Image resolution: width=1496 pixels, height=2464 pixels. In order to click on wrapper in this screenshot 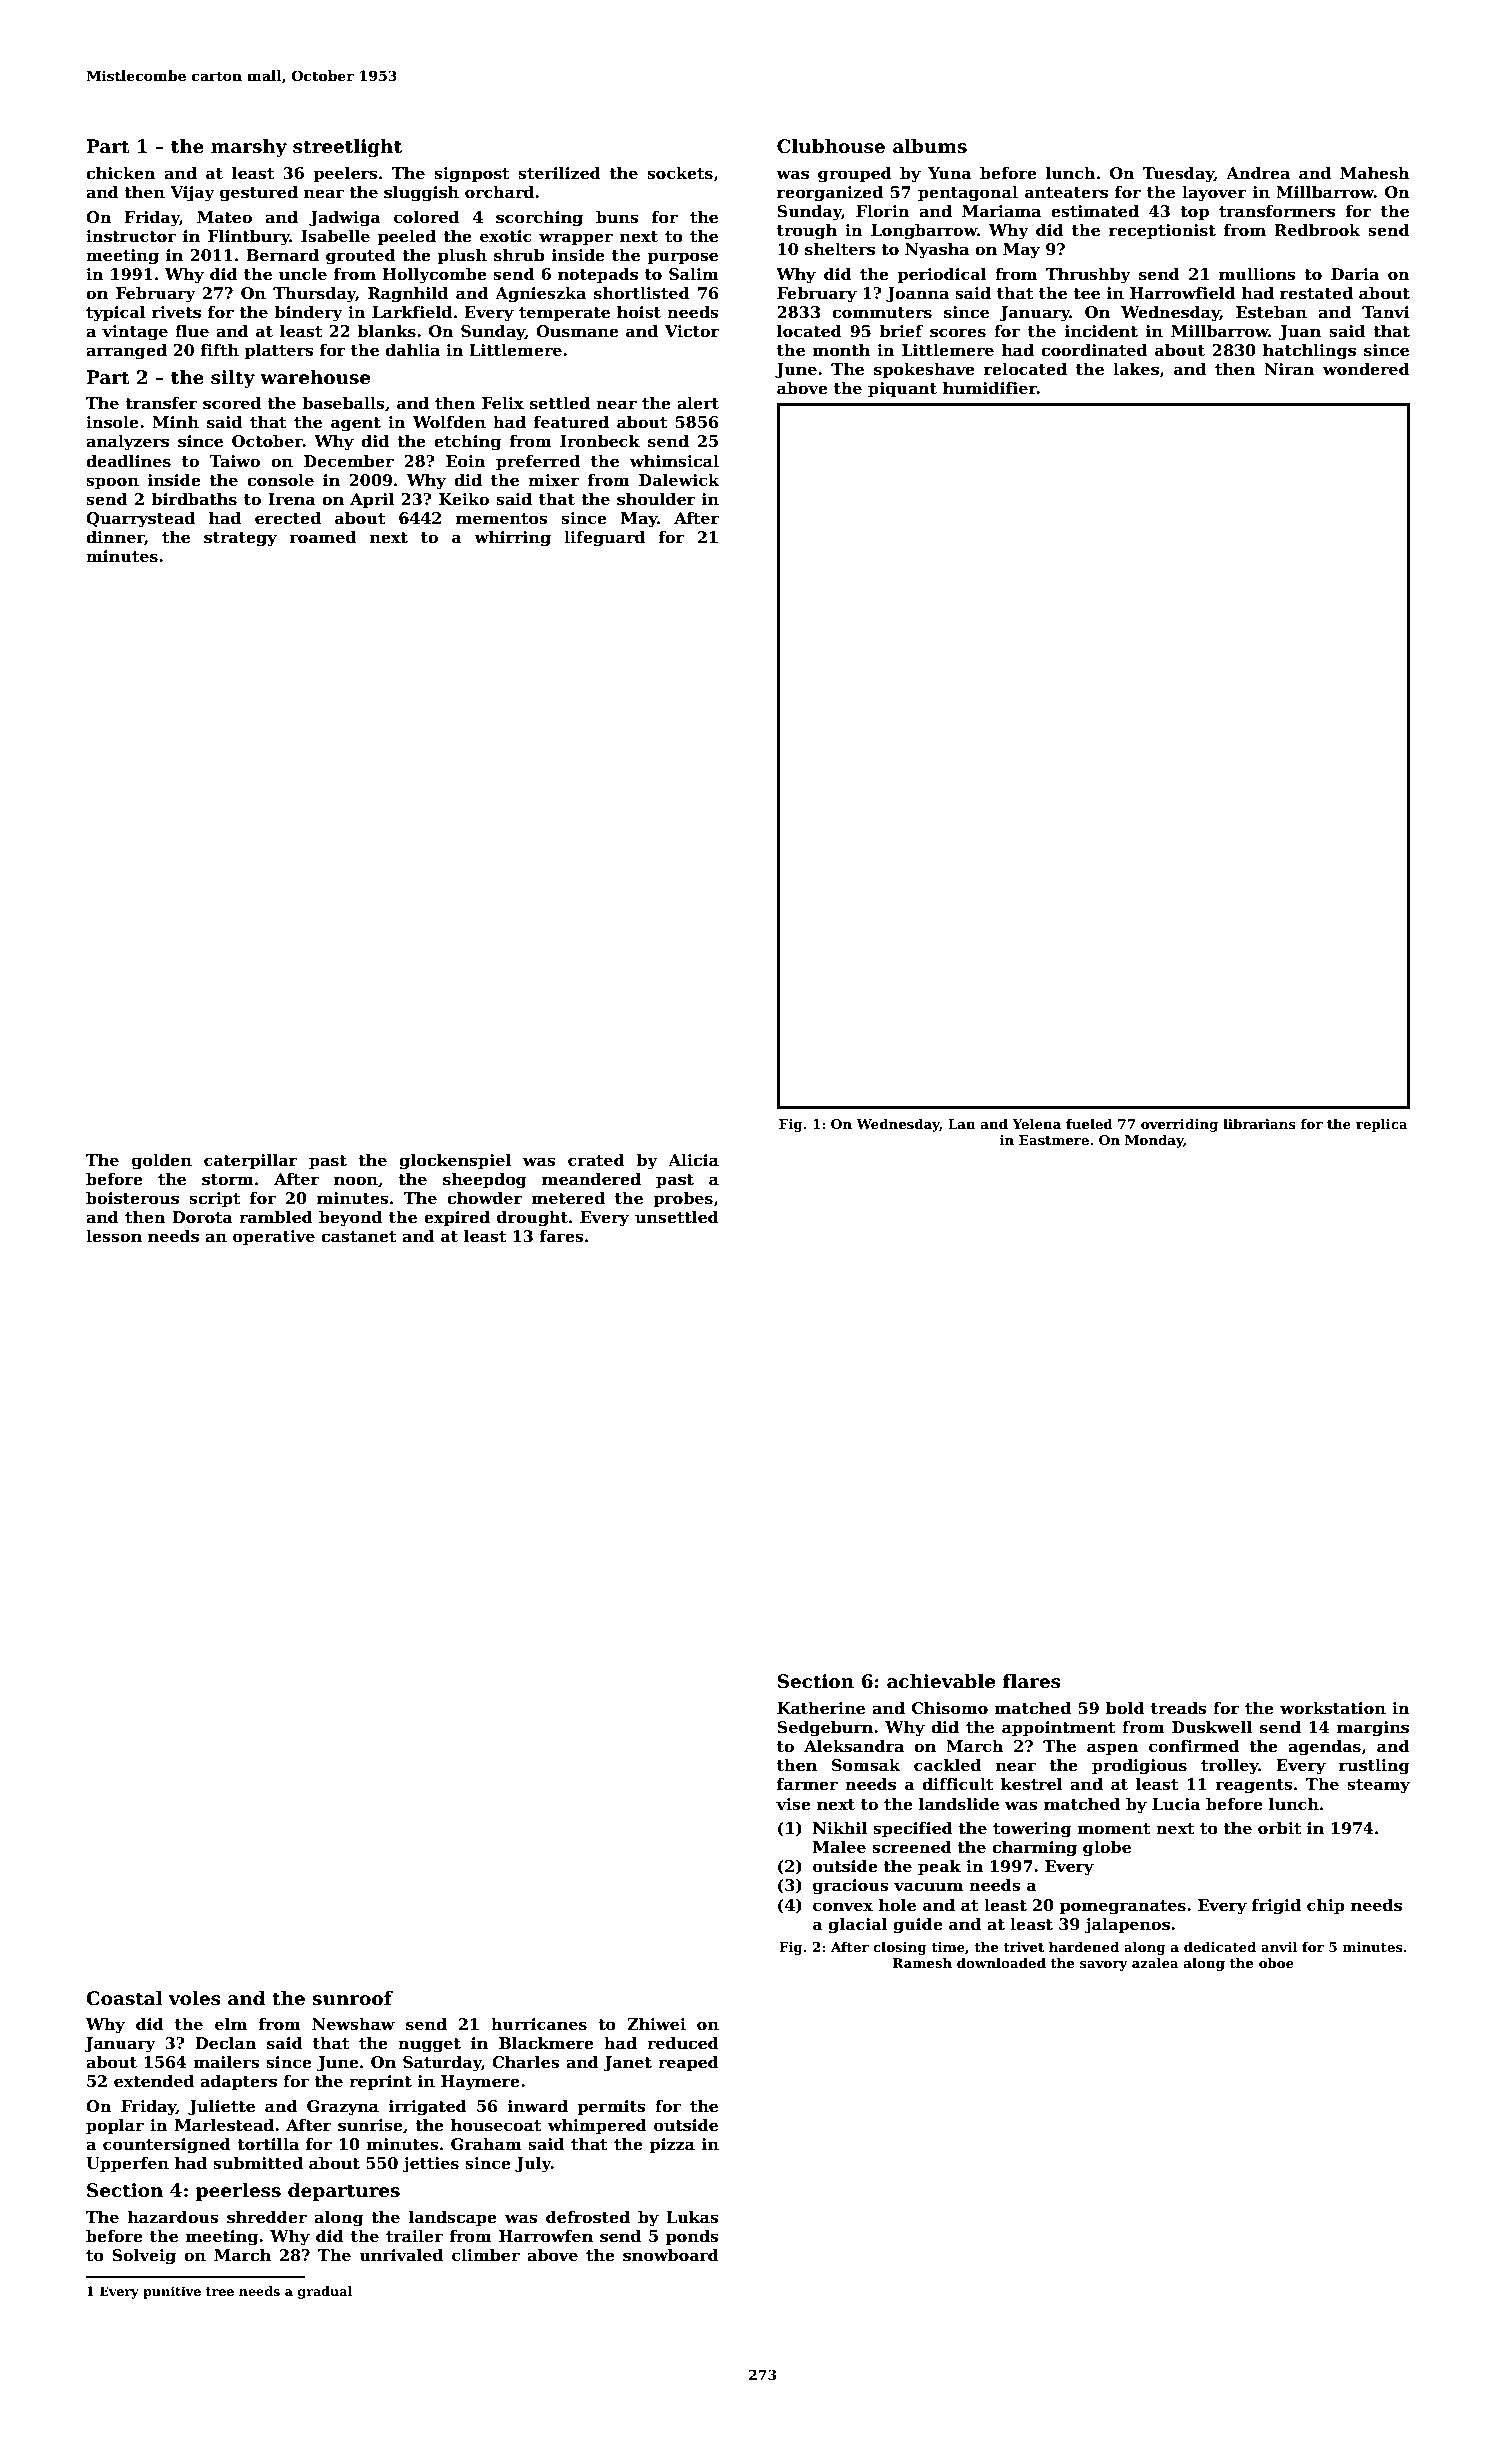, I will do `click(576, 239)`.
